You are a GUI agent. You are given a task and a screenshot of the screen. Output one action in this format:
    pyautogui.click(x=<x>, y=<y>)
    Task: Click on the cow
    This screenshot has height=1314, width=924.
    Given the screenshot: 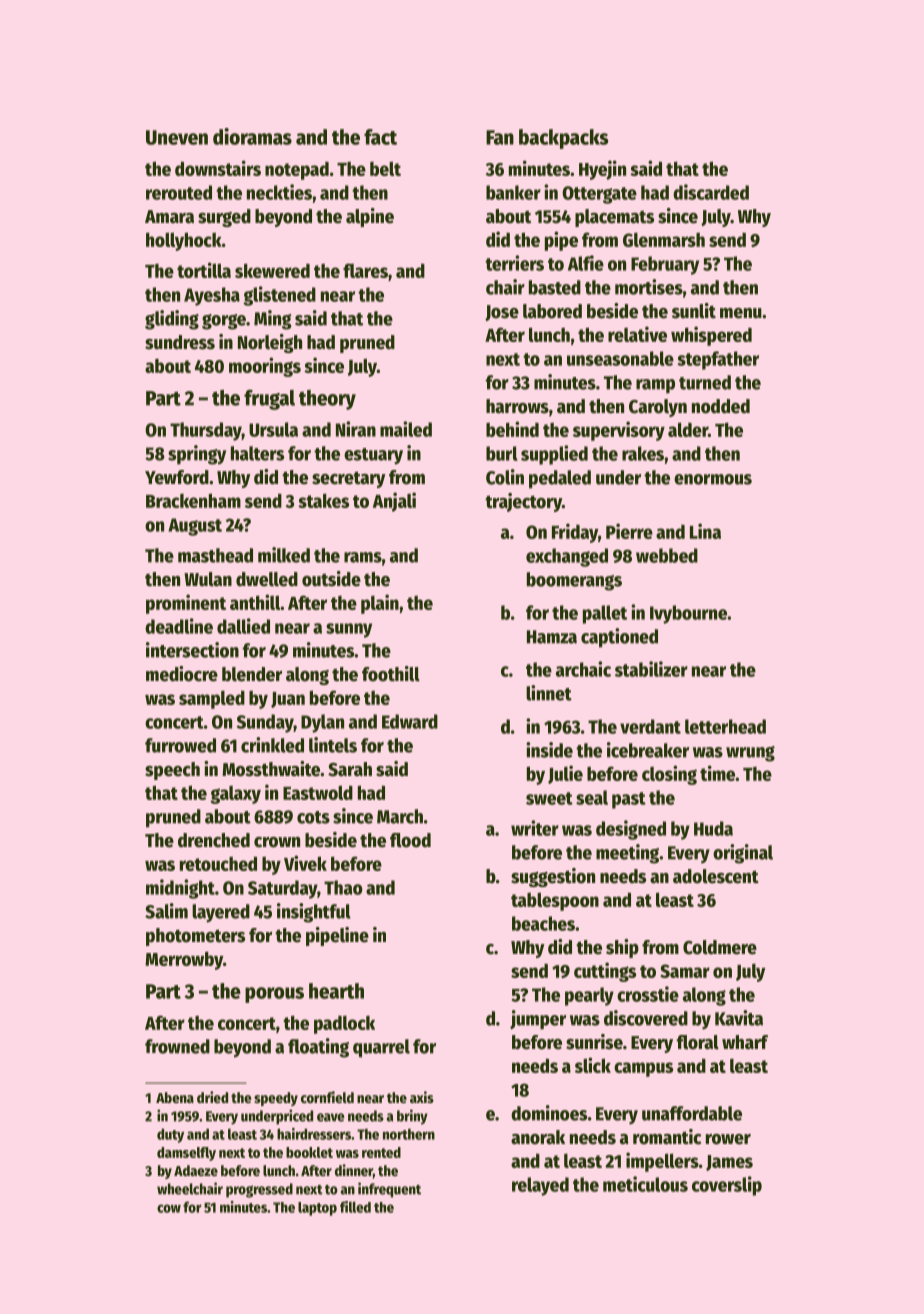 What is the action you would take?
    pyautogui.click(x=169, y=1208)
